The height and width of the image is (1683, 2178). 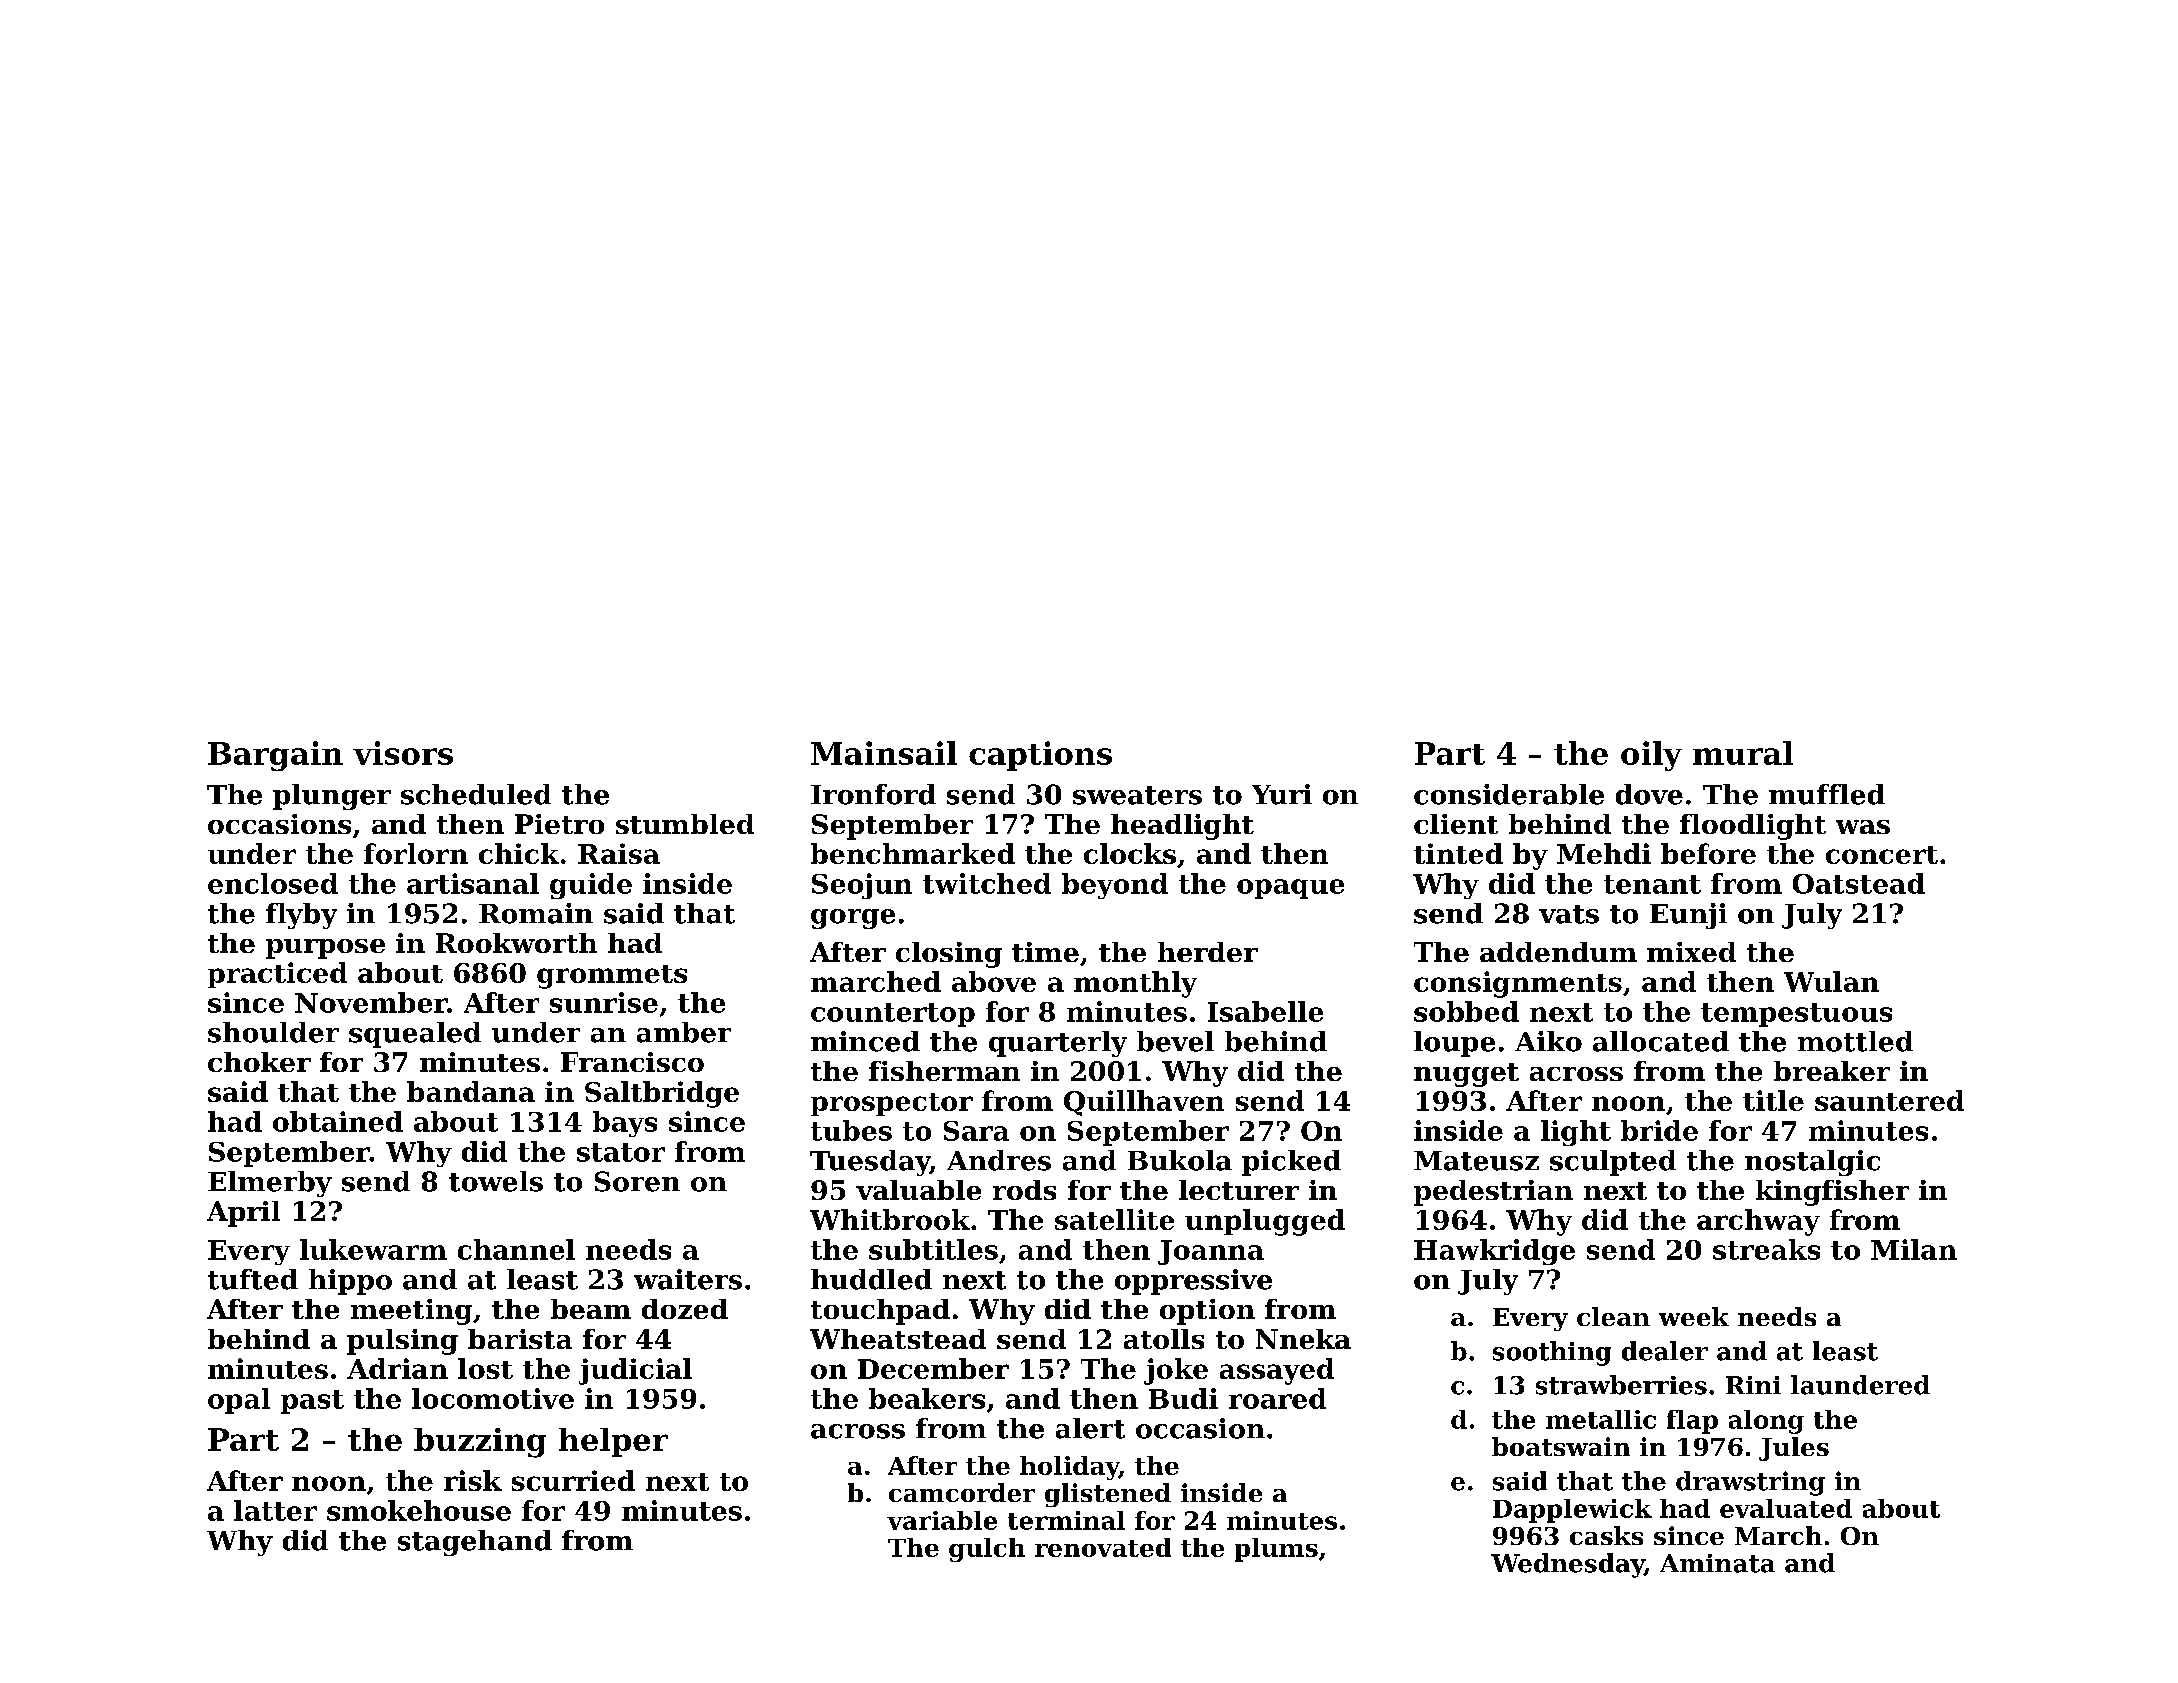 I want to click on shoulder, so click(x=273, y=1032).
